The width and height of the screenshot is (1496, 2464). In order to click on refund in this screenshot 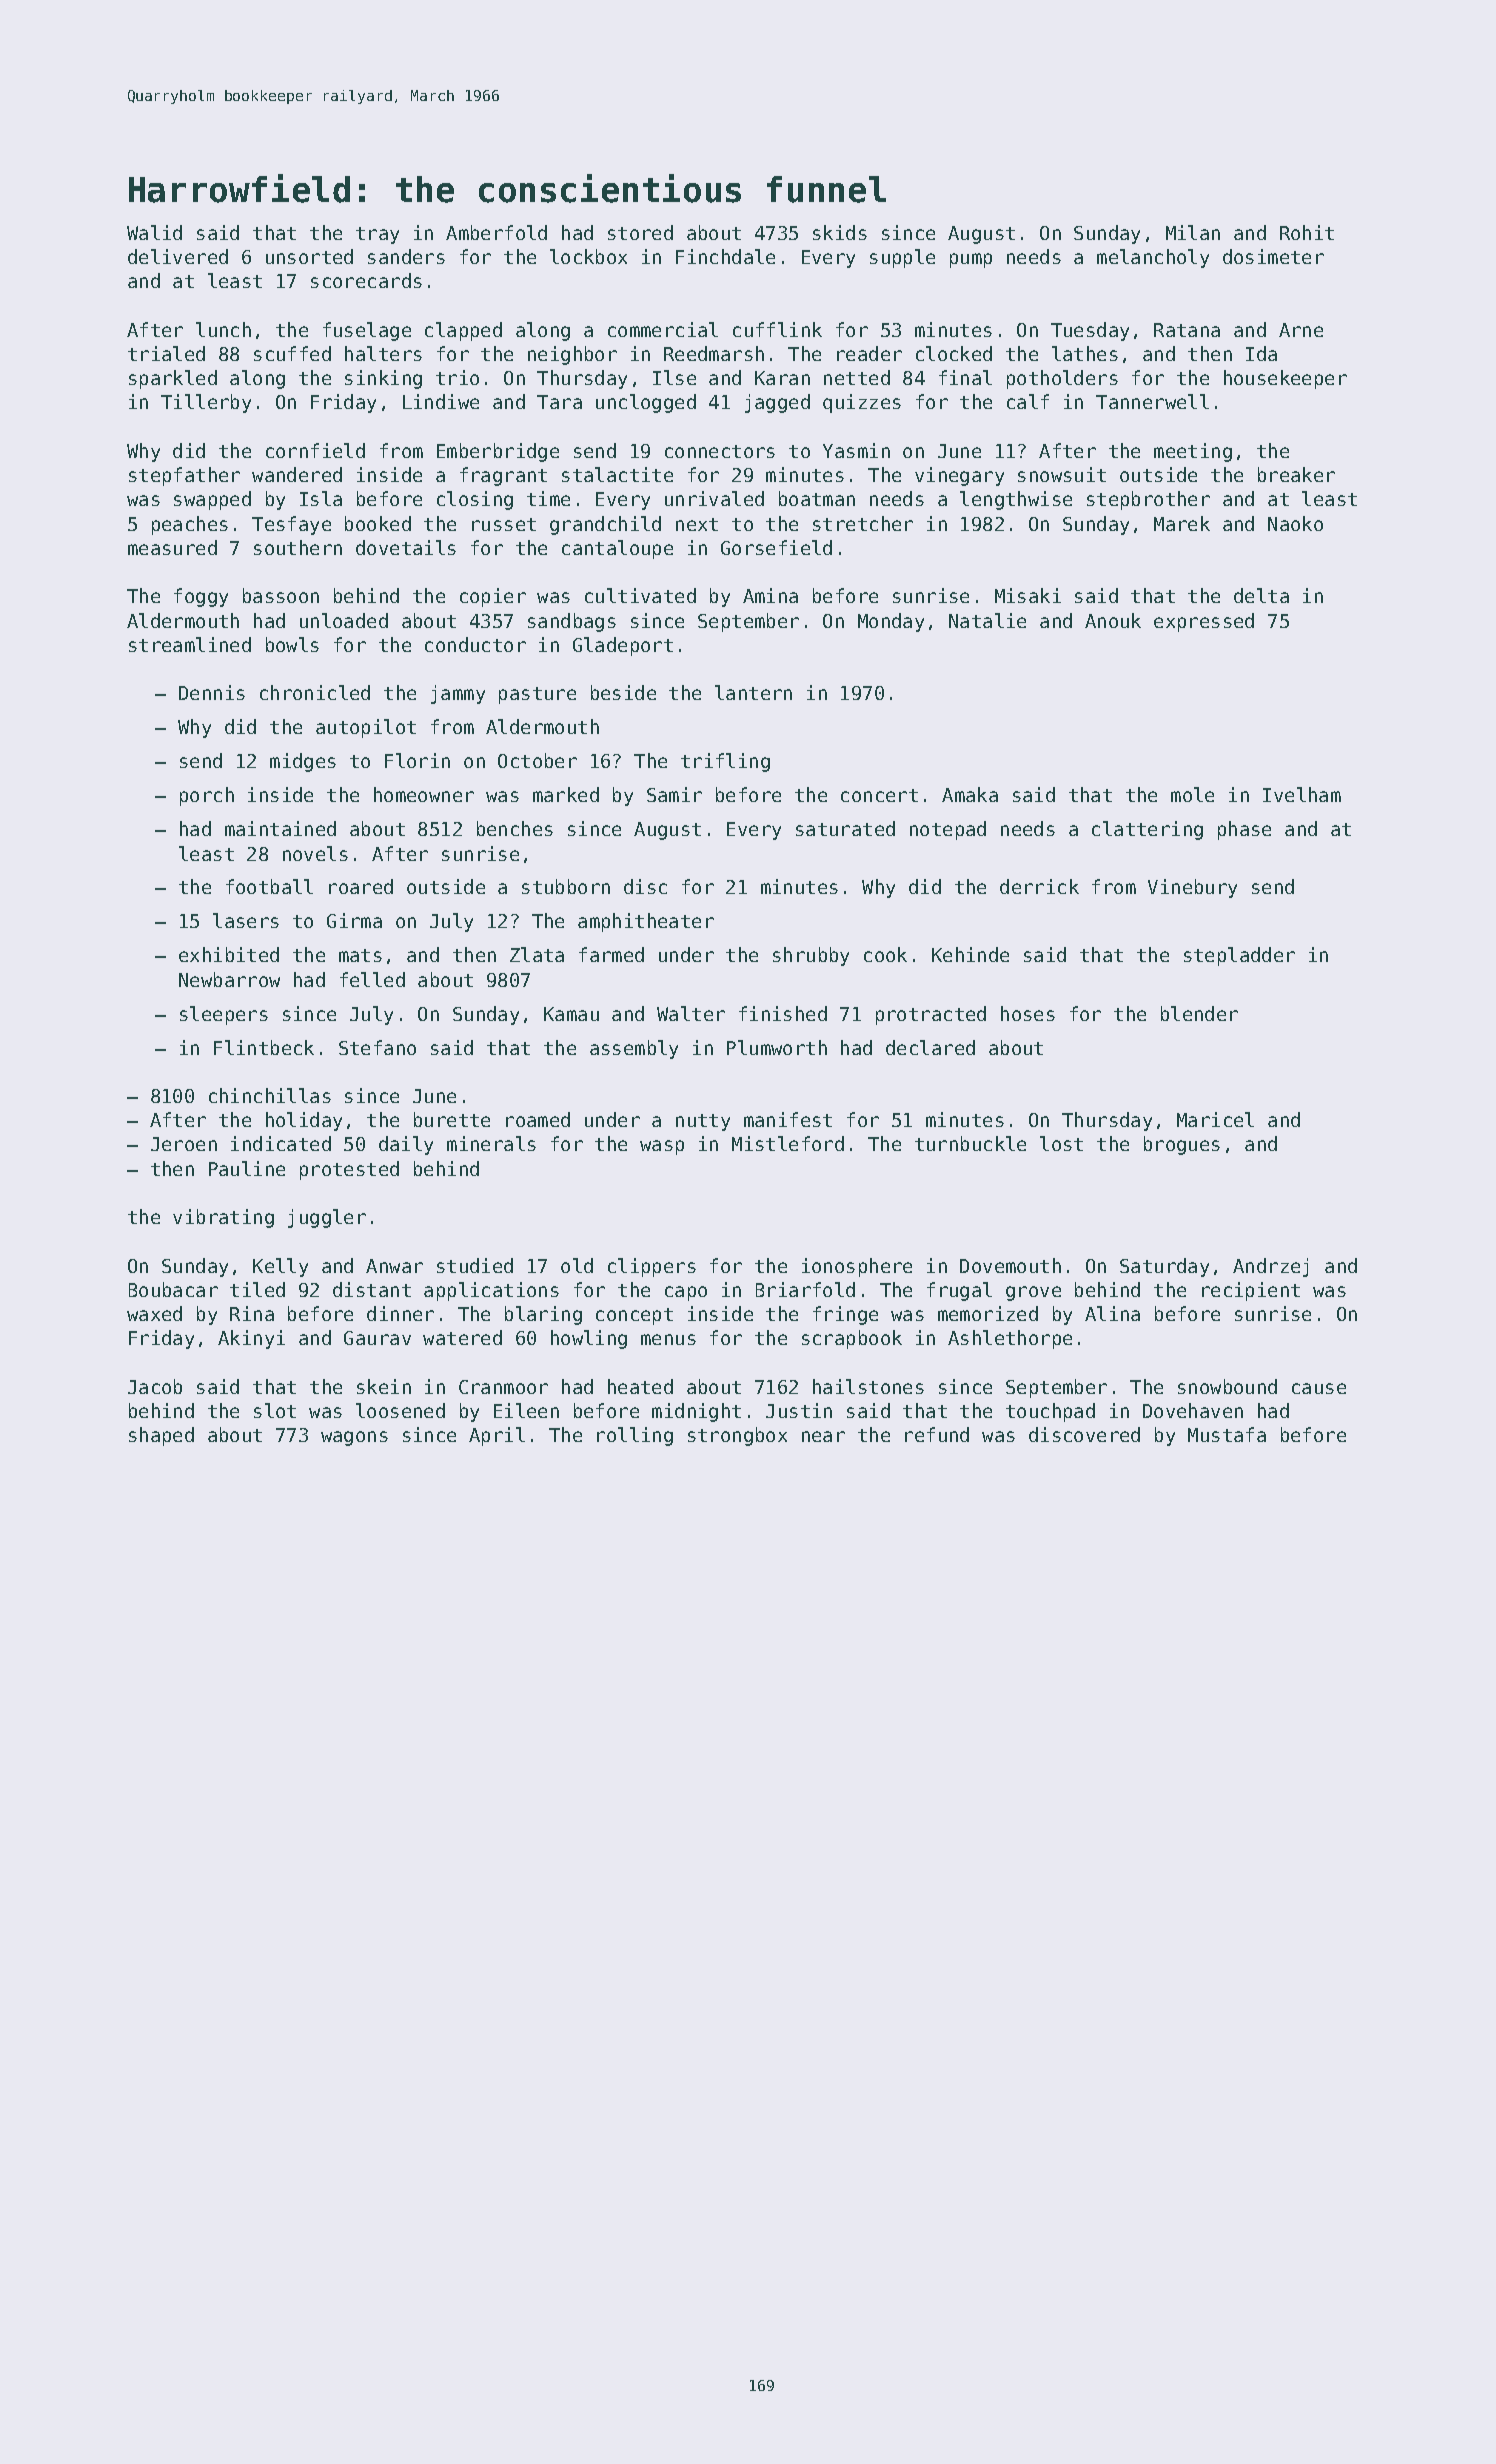, I will do `click(937, 1434)`.
